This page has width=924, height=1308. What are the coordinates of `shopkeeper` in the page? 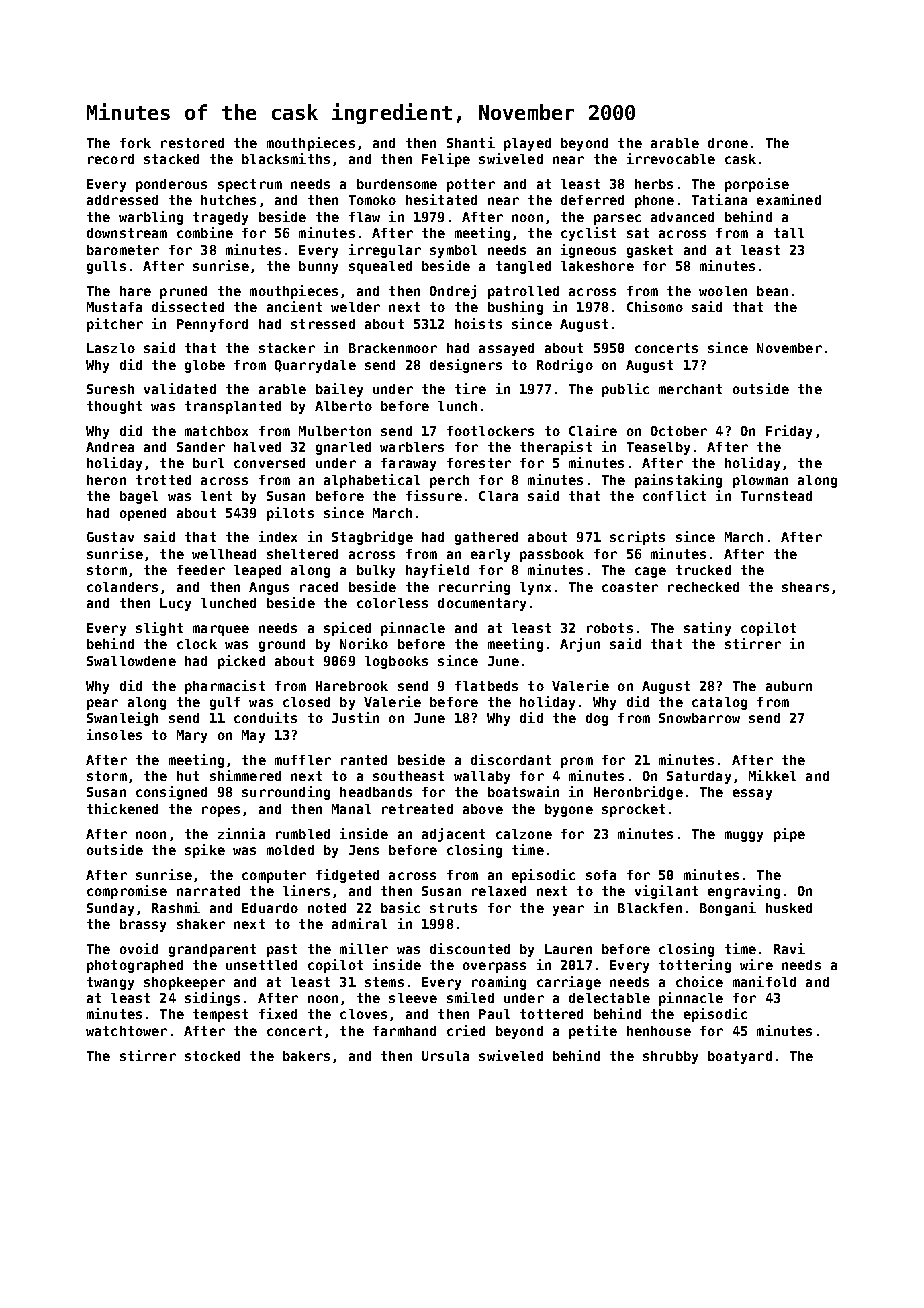 It's located at (184, 983).
